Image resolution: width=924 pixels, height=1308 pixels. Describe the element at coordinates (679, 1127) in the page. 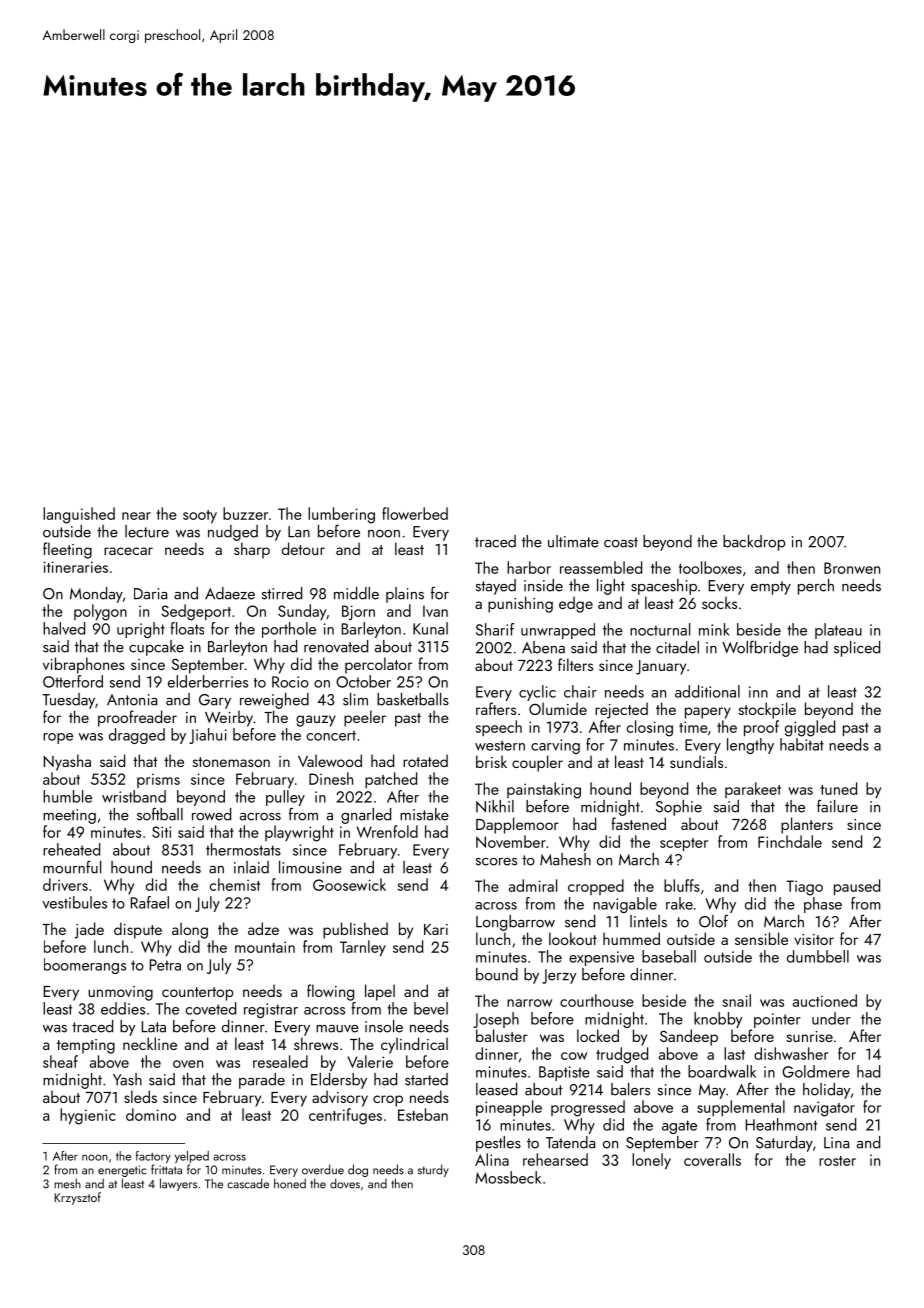

I see `agate` at that location.
